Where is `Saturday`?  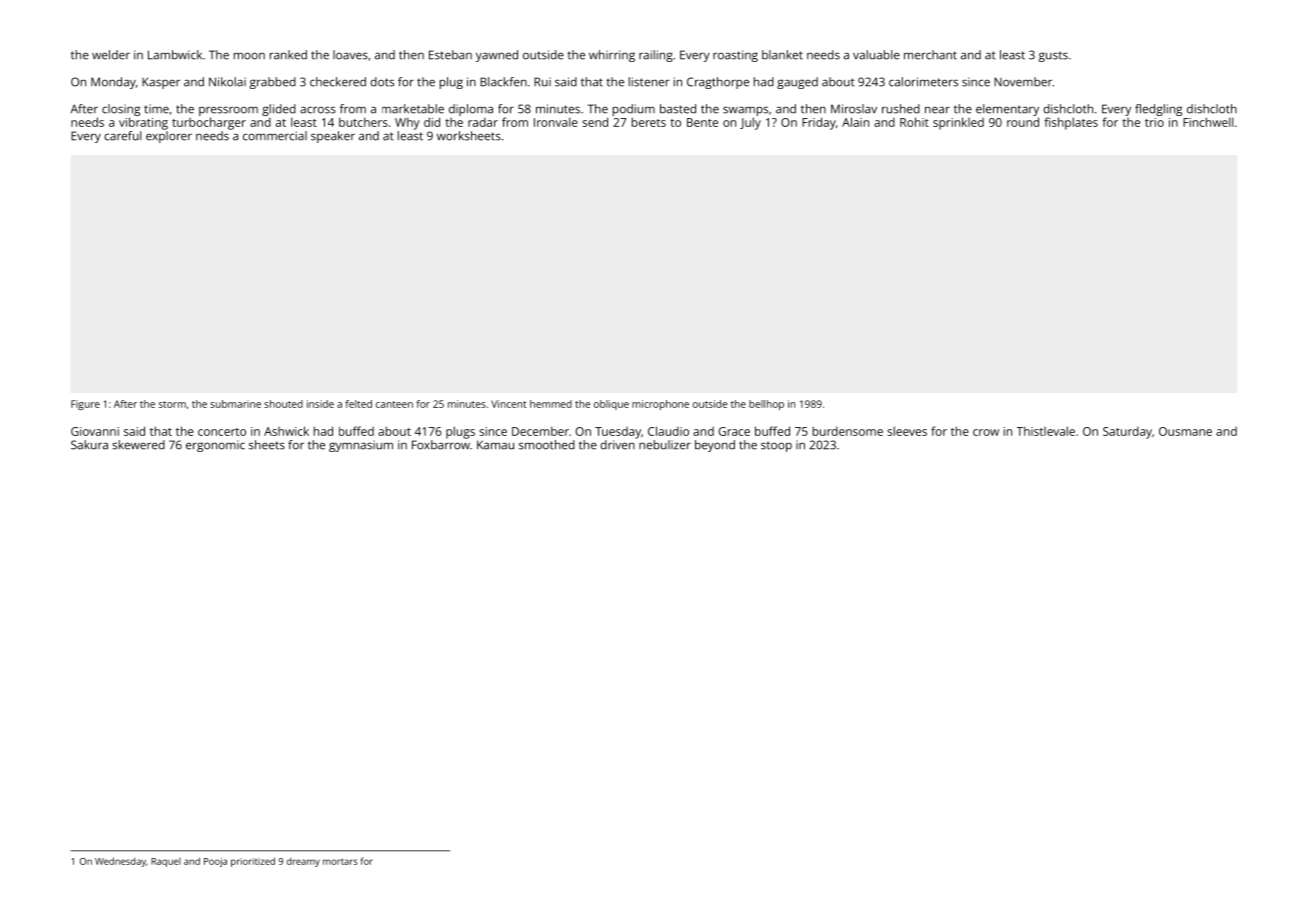 Saturday is located at coordinates (1127, 432).
